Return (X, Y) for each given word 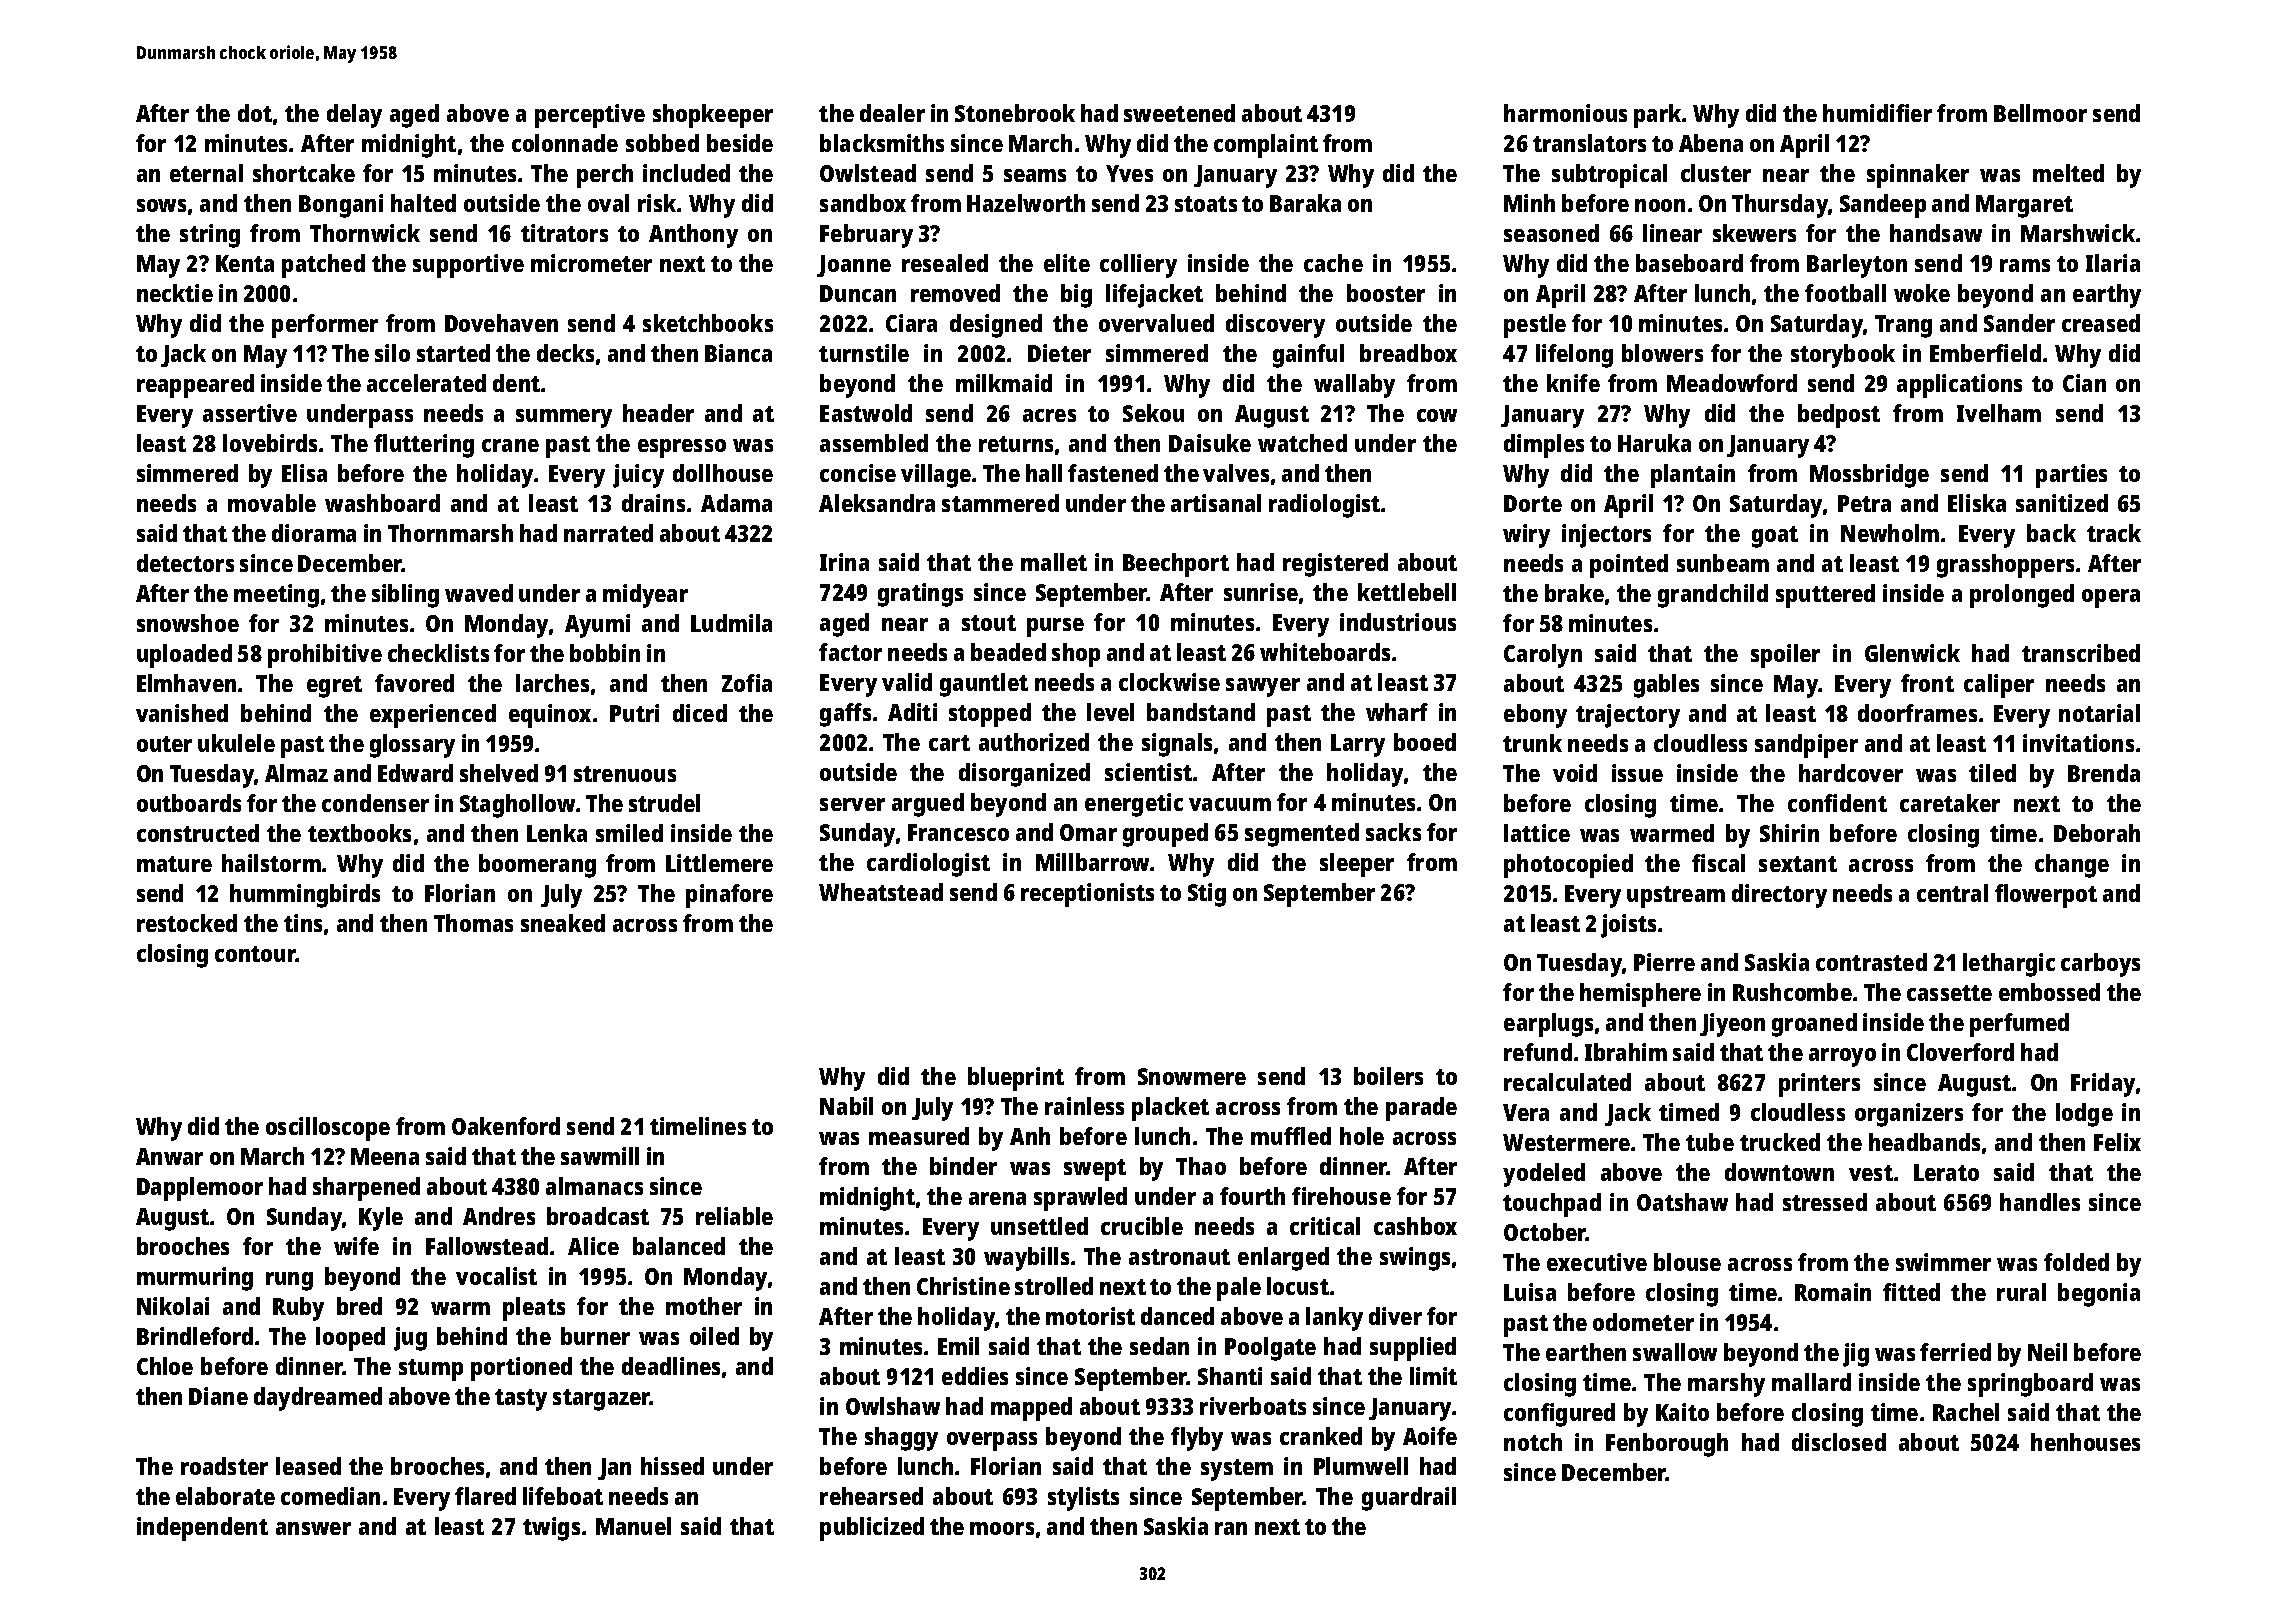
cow (1437, 415)
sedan (1159, 1346)
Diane (218, 1396)
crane (510, 445)
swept (1095, 1170)
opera (2111, 598)
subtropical (1609, 176)
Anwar (169, 1156)
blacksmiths (882, 143)
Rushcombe (1792, 992)
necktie (175, 293)
